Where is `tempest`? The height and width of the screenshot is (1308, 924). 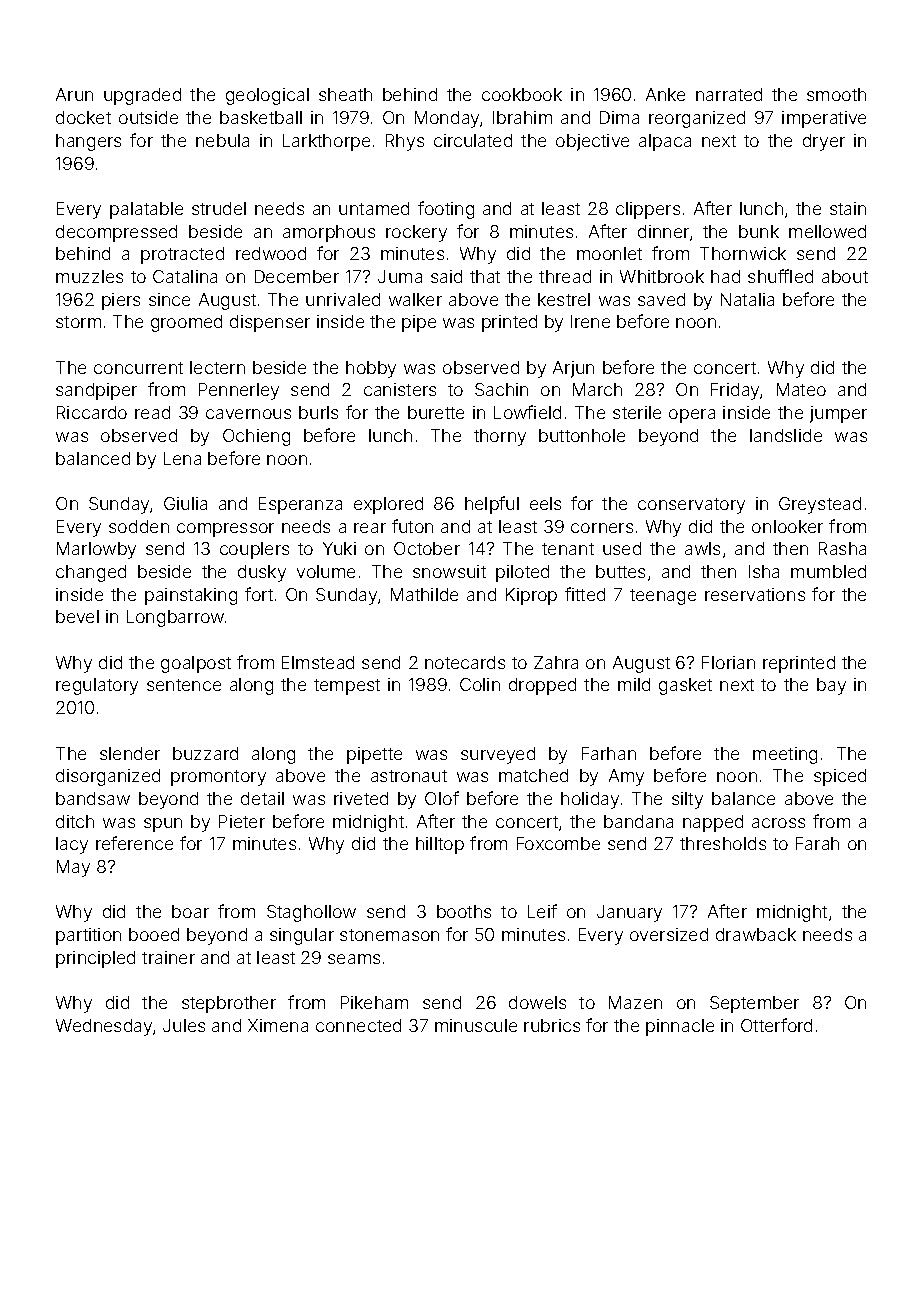
tempest is located at coordinates (347, 687).
